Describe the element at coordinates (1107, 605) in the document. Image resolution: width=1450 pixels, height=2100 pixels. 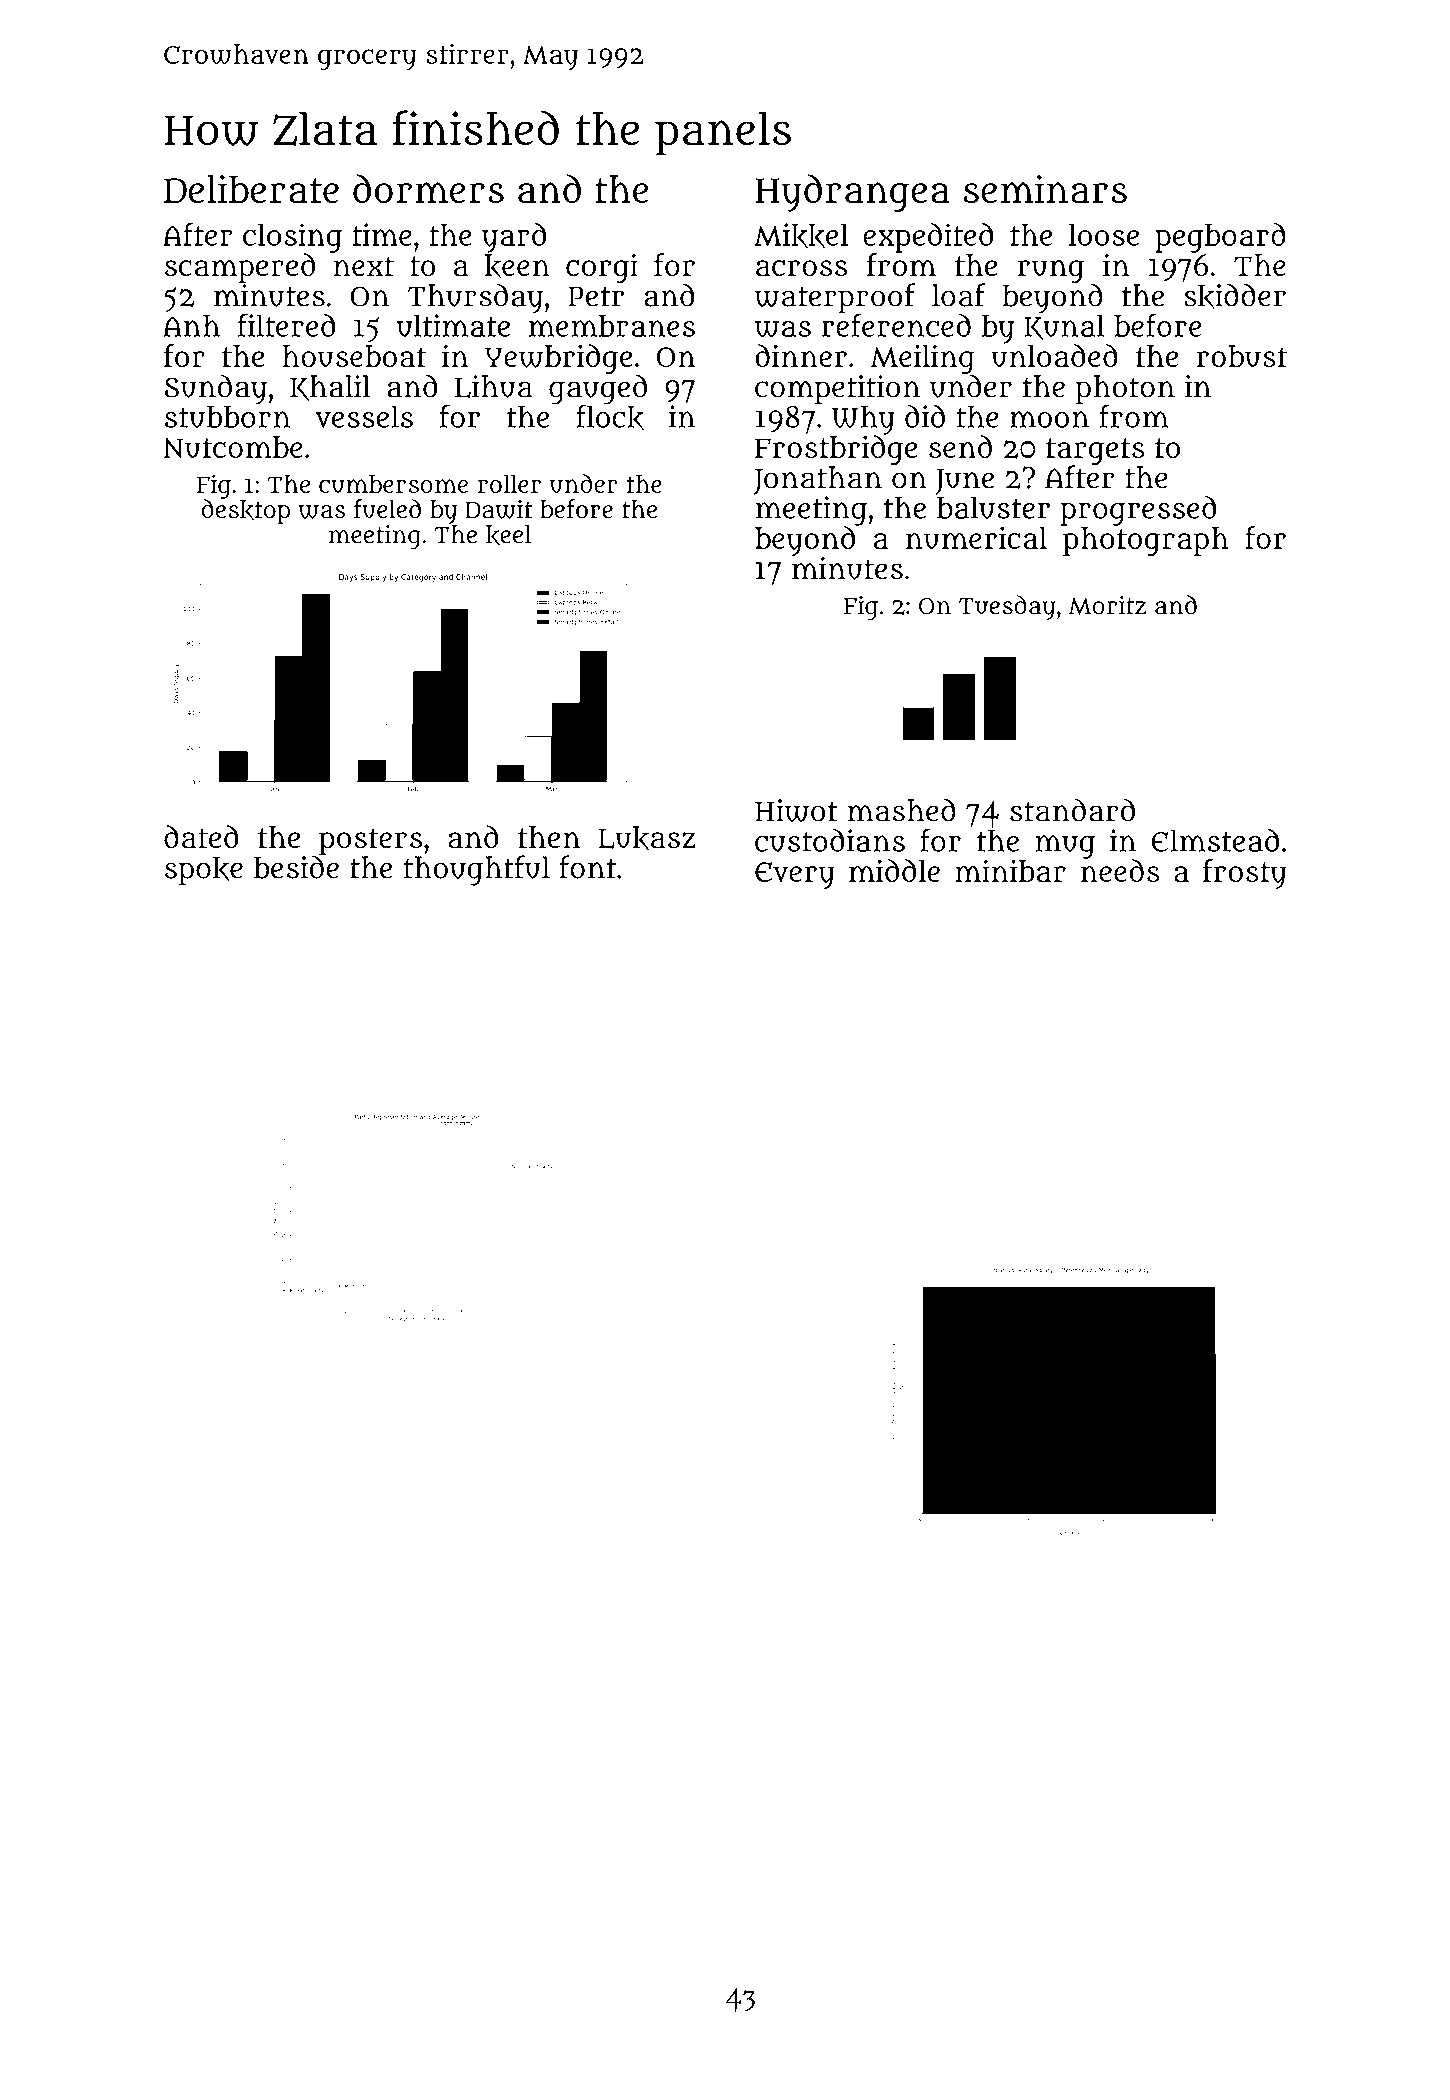
I see `Moritz` at that location.
